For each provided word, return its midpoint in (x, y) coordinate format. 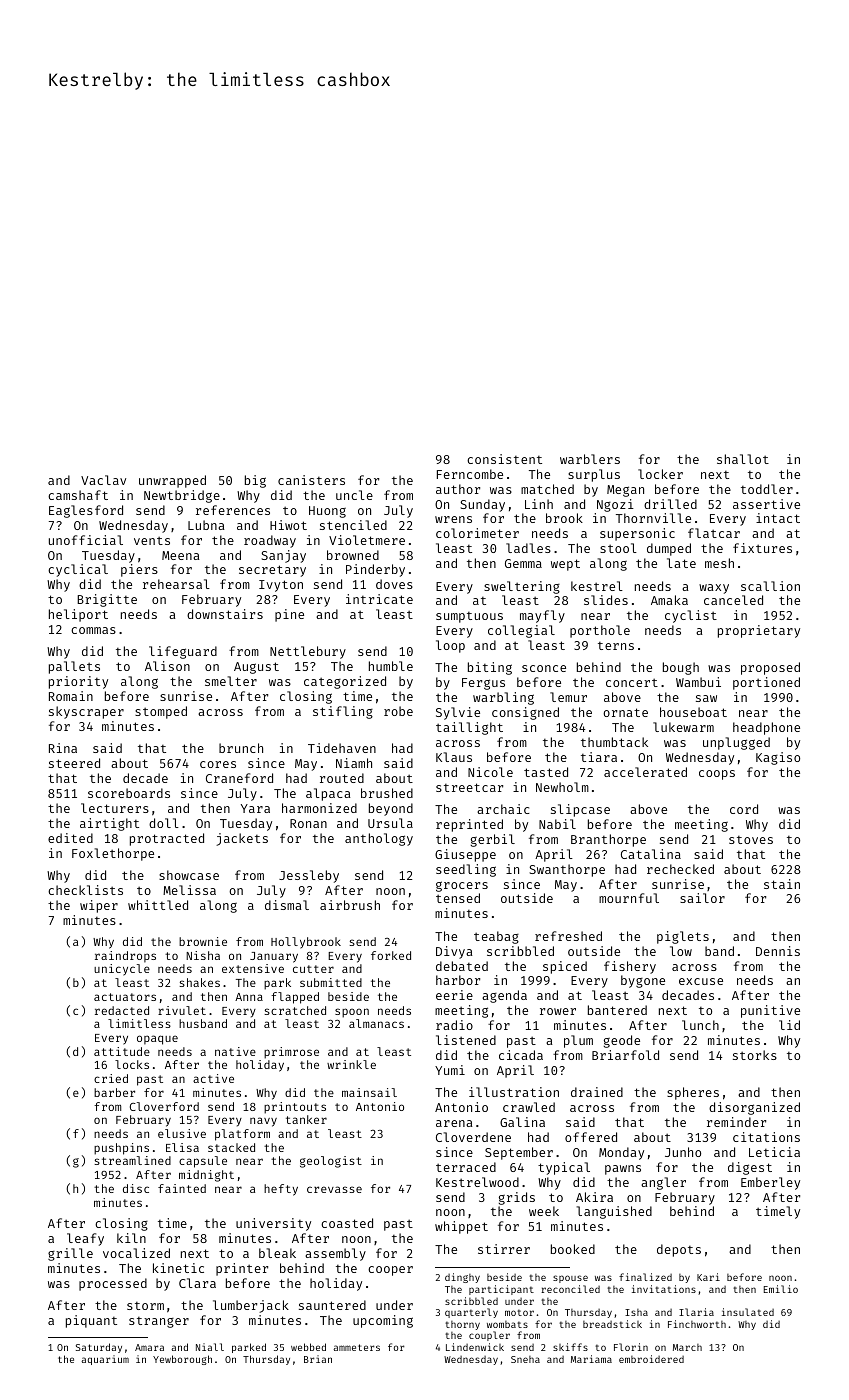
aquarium (105, 1360)
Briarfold (625, 1055)
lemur (568, 697)
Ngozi (615, 505)
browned (353, 555)
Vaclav (103, 480)
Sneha (525, 1359)
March (687, 1347)
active (213, 1078)
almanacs (376, 1023)
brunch (241, 748)
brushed (387, 793)
